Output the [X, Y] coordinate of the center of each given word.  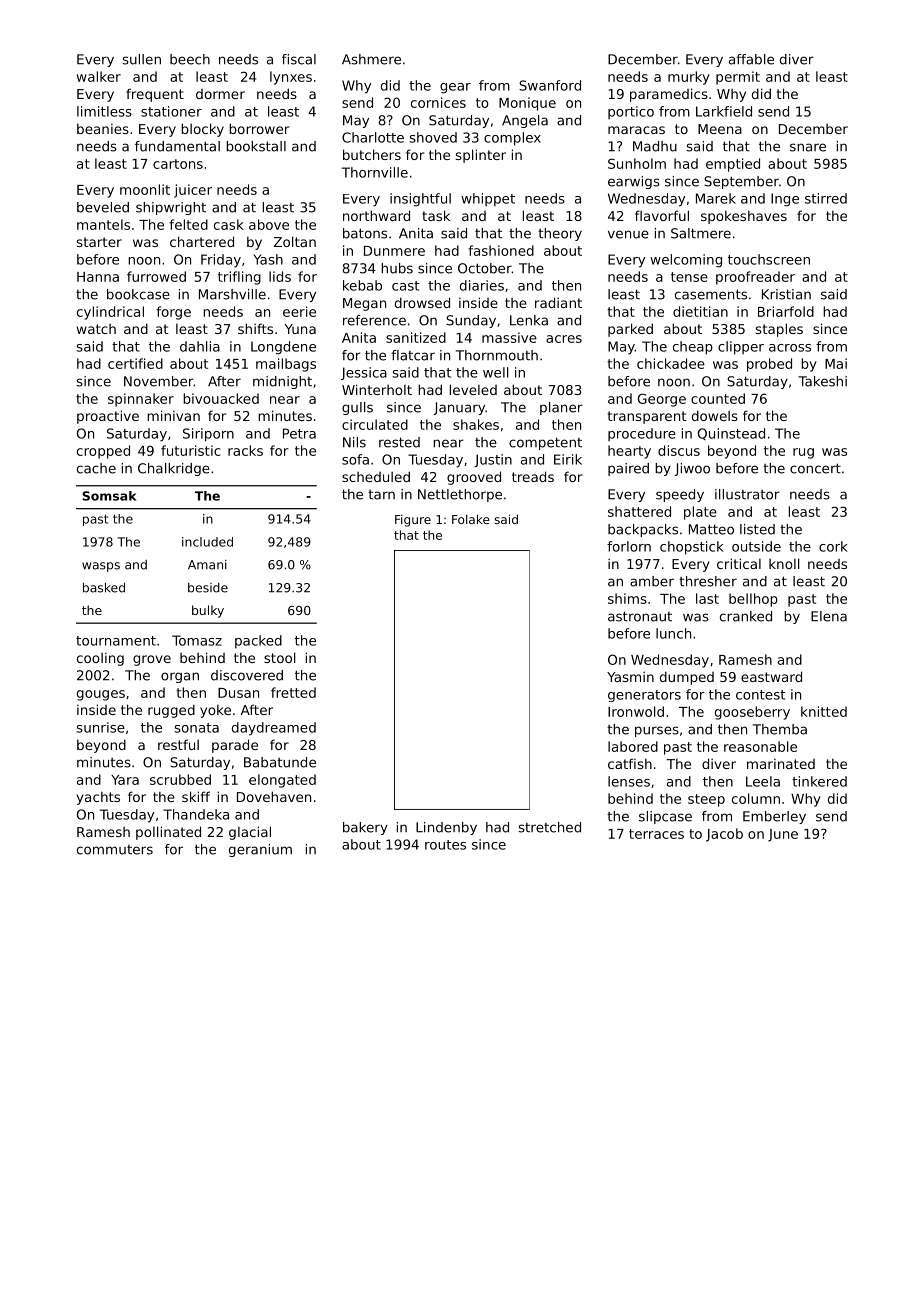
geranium [260, 850]
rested [399, 442]
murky [689, 78]
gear [455, 88]
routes [445, 845]
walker [99, 76]
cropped [103, 452]
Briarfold [786, 311]
